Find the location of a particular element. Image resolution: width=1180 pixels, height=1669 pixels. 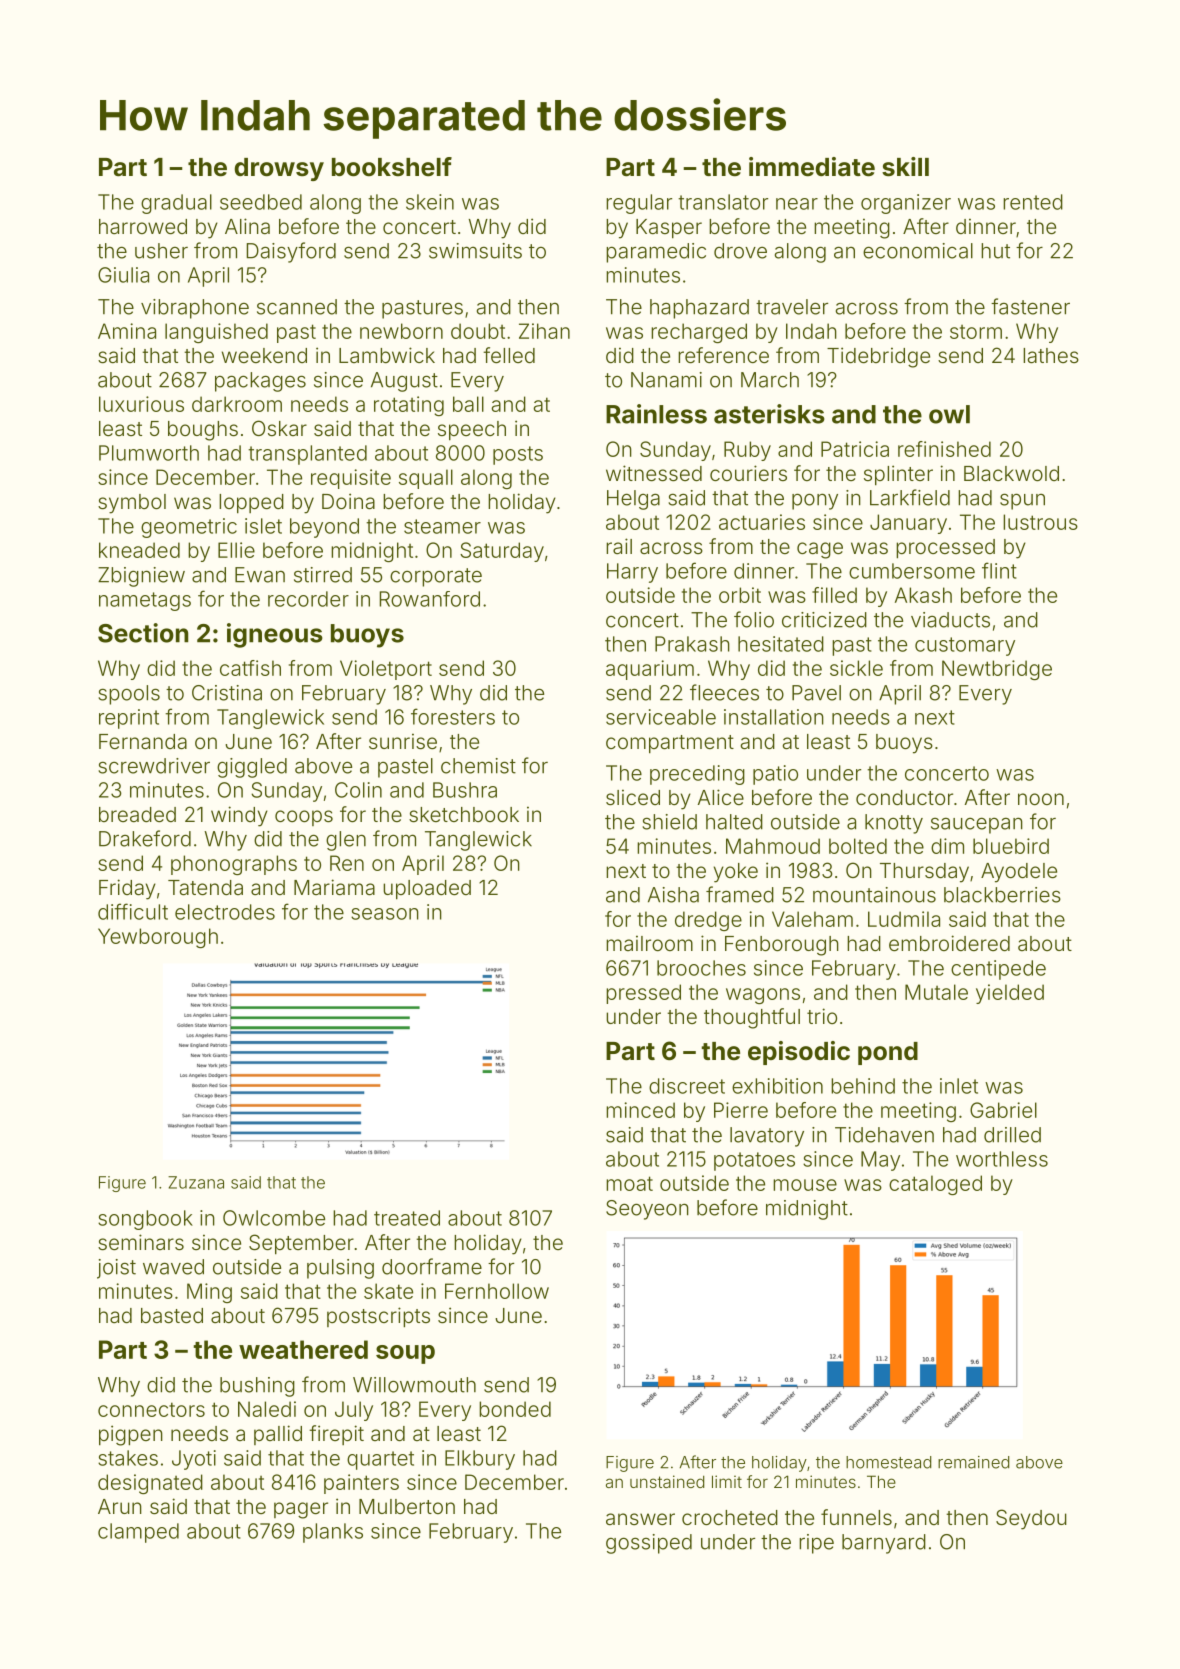

planks is located at coordinates (333, 1533).
